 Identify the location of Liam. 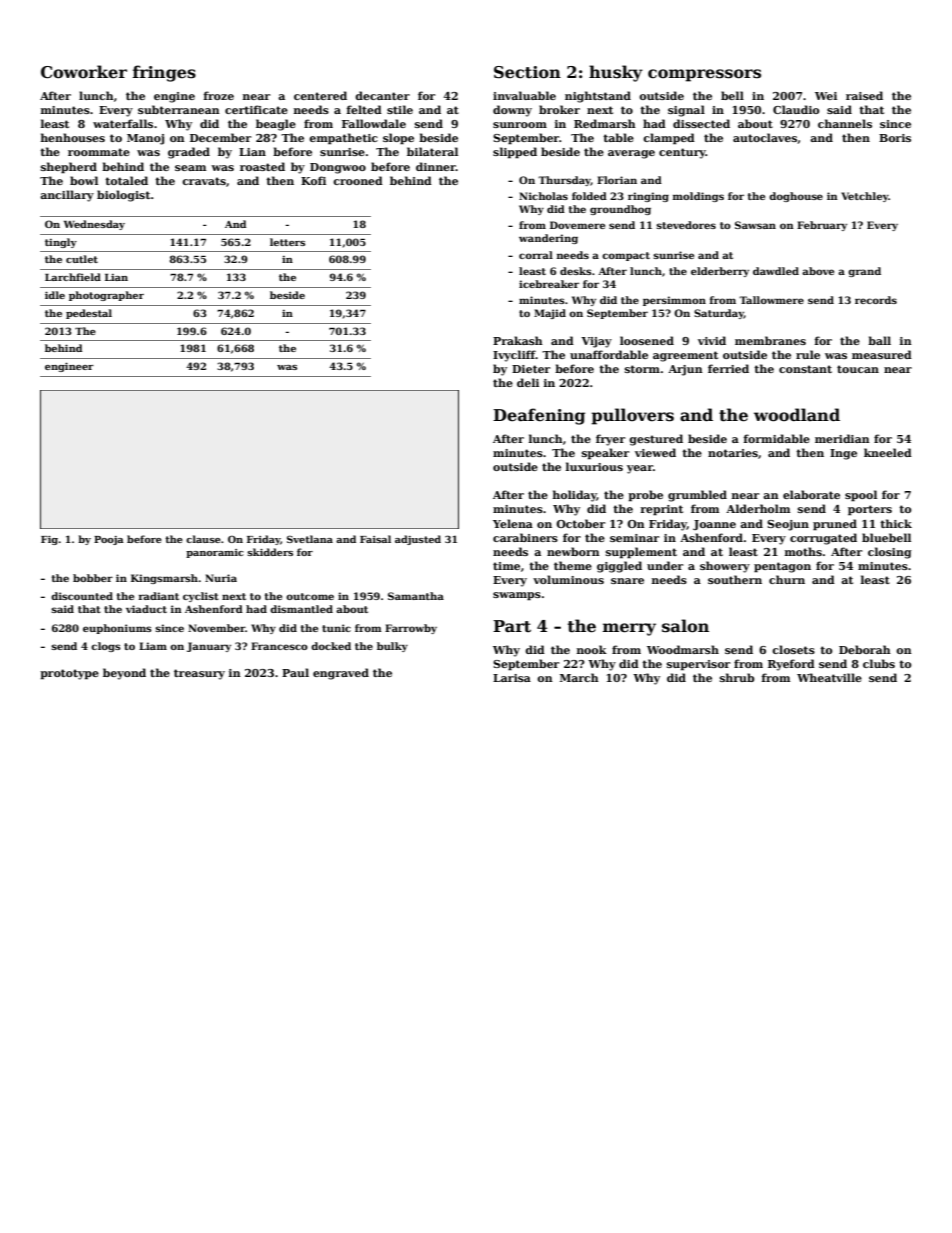
(153, 646).
